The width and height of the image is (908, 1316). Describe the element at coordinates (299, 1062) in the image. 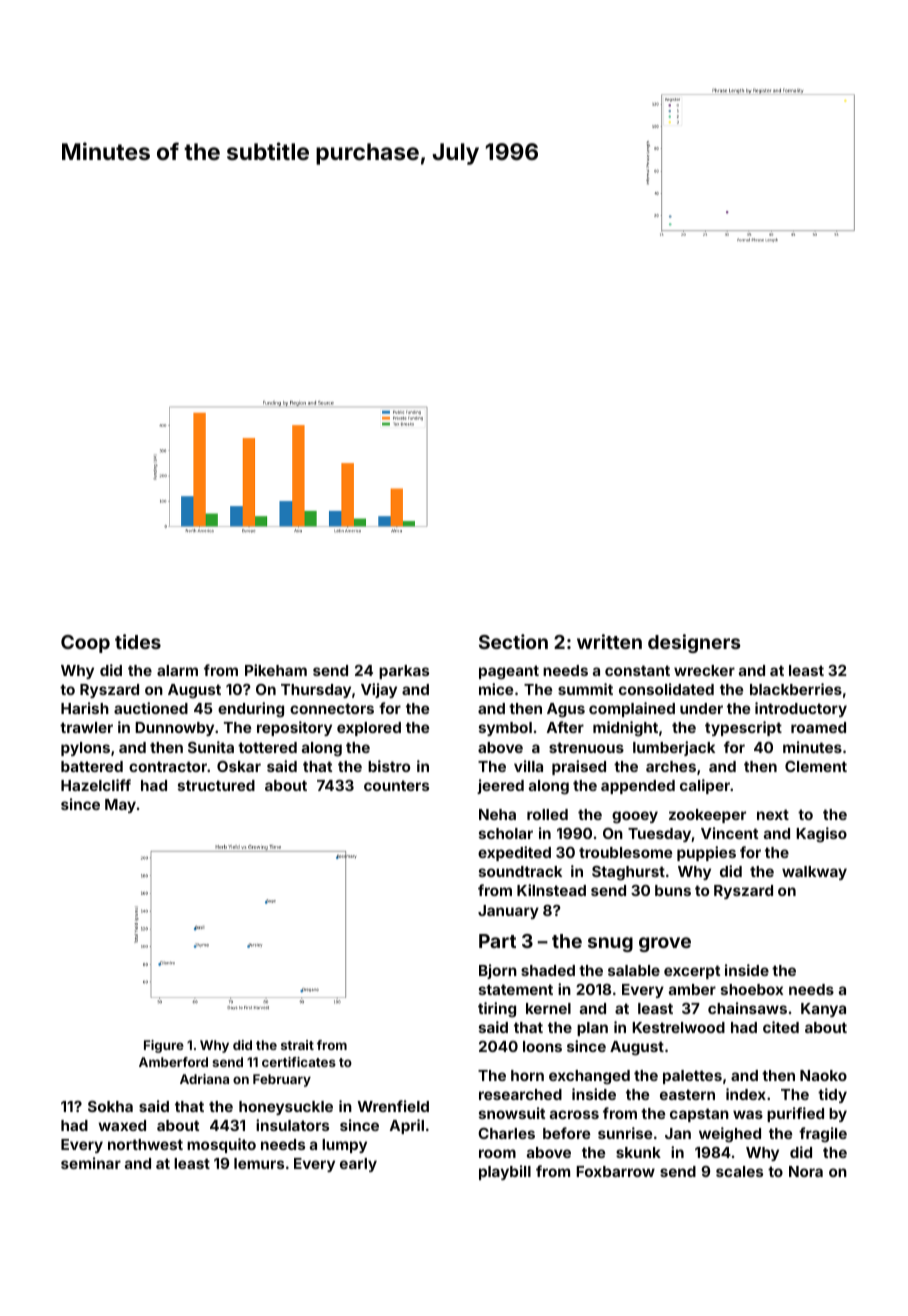

I see `certificates` at that location.
